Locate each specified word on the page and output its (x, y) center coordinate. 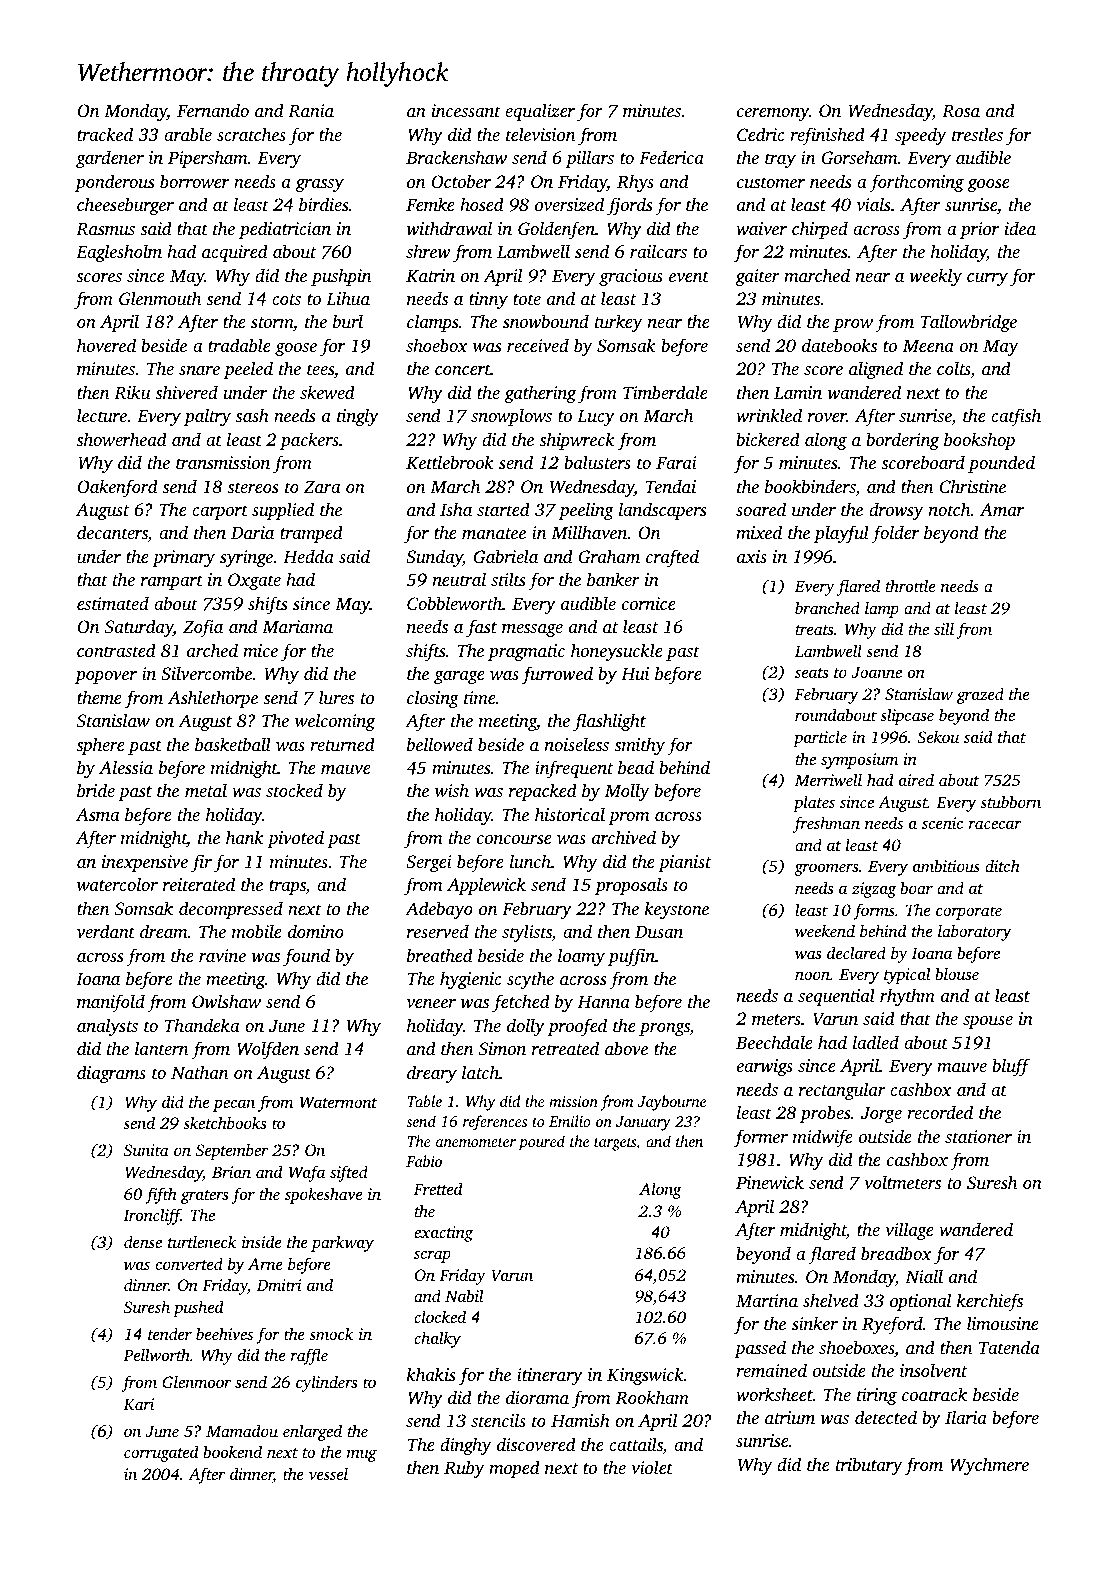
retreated (565, 1048)
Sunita (146, 1150)
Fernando (213, 110)
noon (812, 975)
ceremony (773, 114)
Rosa (961, 111)
